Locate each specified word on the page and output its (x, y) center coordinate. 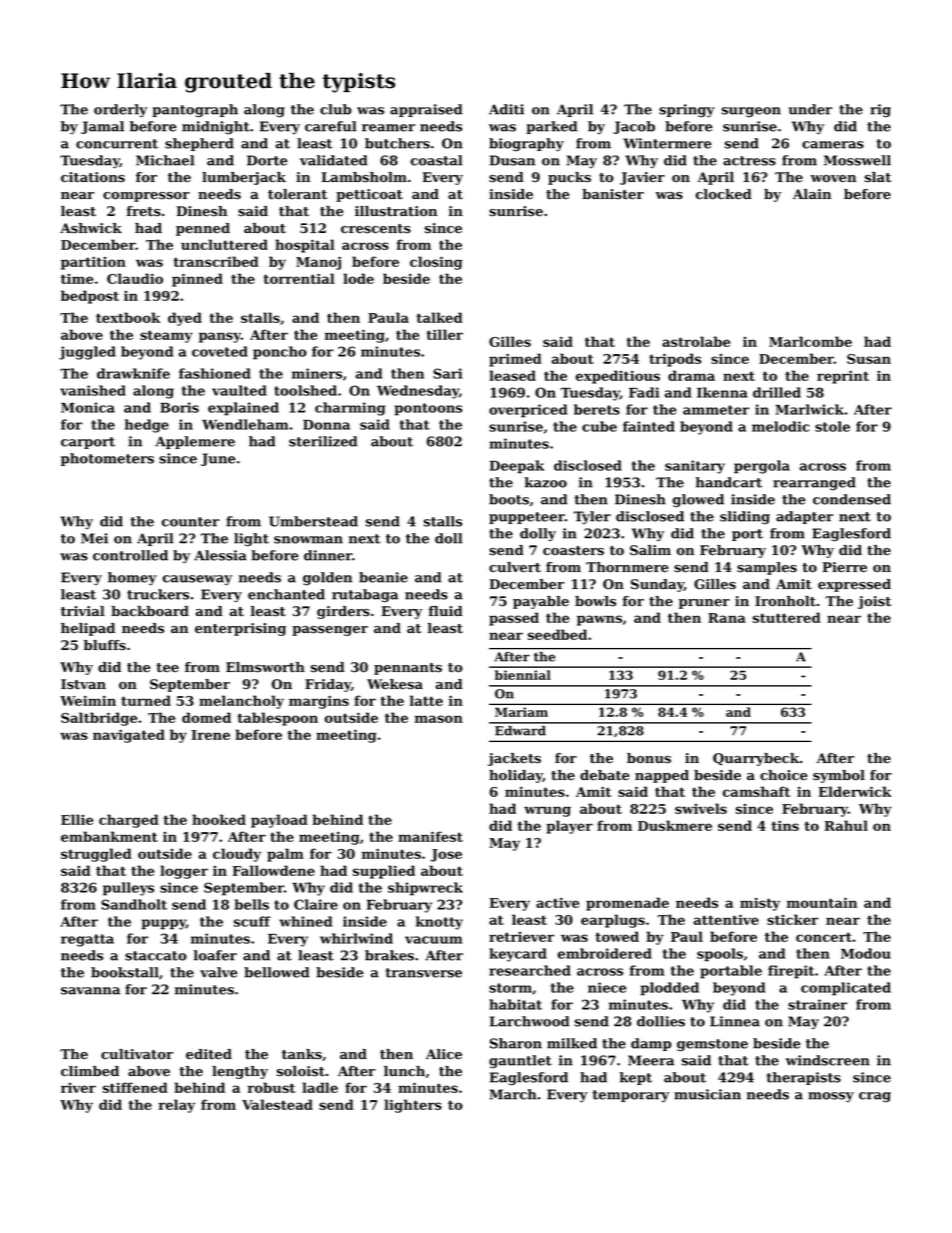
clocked (724, 194)
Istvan (83, 684)
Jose (446, 855)
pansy (220, 337)
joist (874, 602)
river (78, 1088)
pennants (408, 669)
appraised (426, 110)
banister (613, 194)
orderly (120, 111)
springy (687, 111)
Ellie (77, 819)
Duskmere (675, 825)
